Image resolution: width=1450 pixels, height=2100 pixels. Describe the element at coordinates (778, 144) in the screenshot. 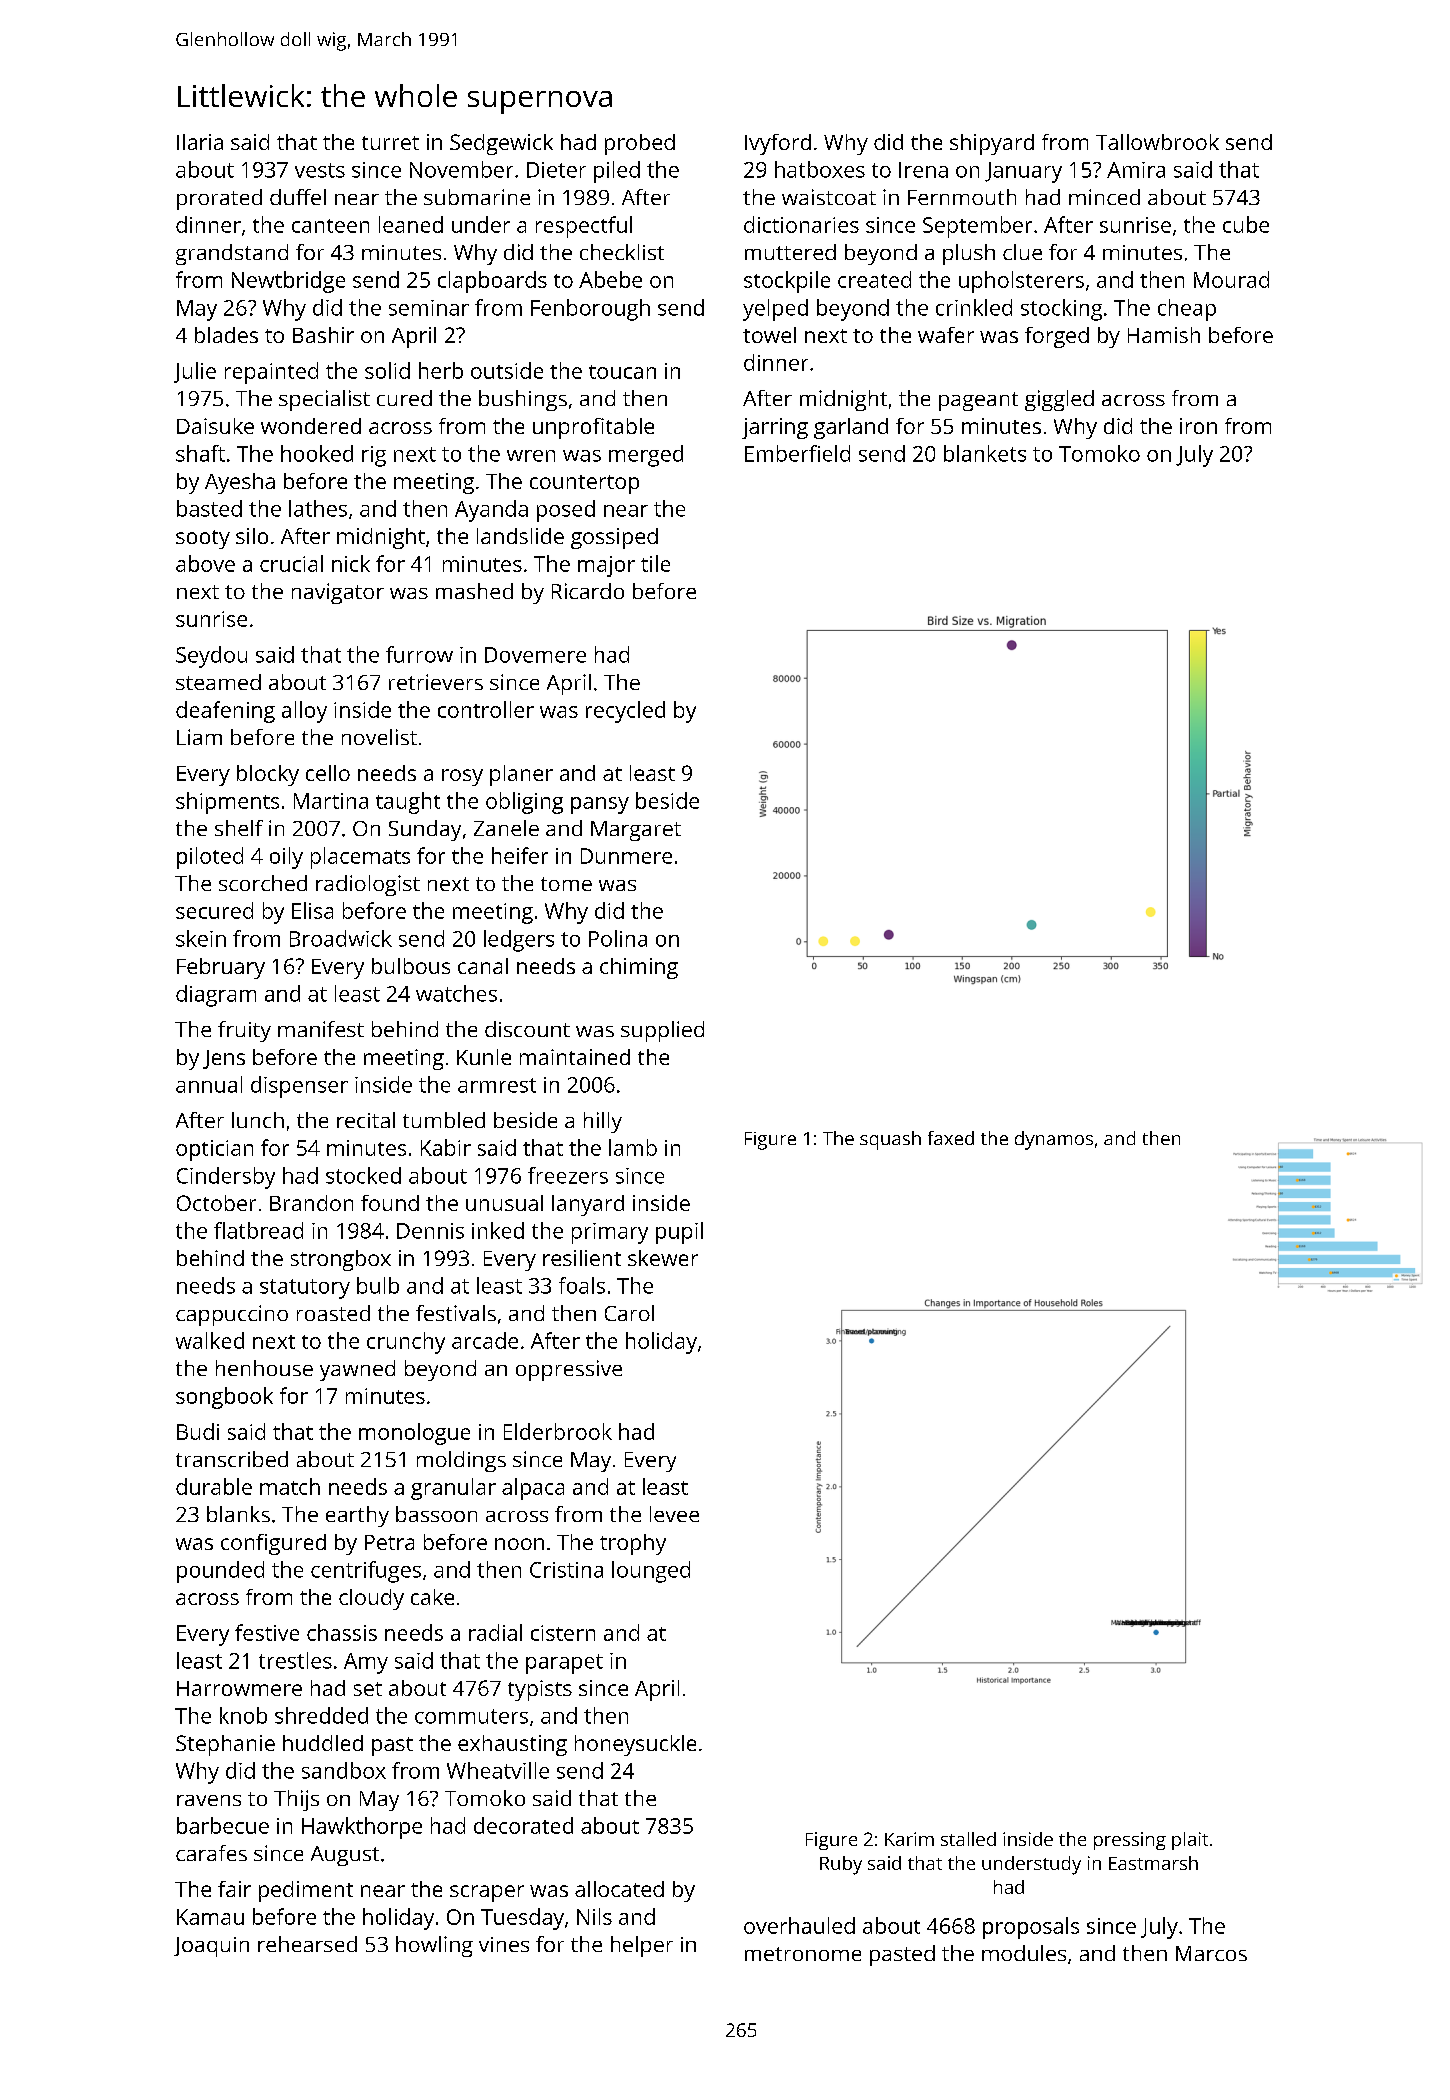

I see `Ivyford` at that location.
